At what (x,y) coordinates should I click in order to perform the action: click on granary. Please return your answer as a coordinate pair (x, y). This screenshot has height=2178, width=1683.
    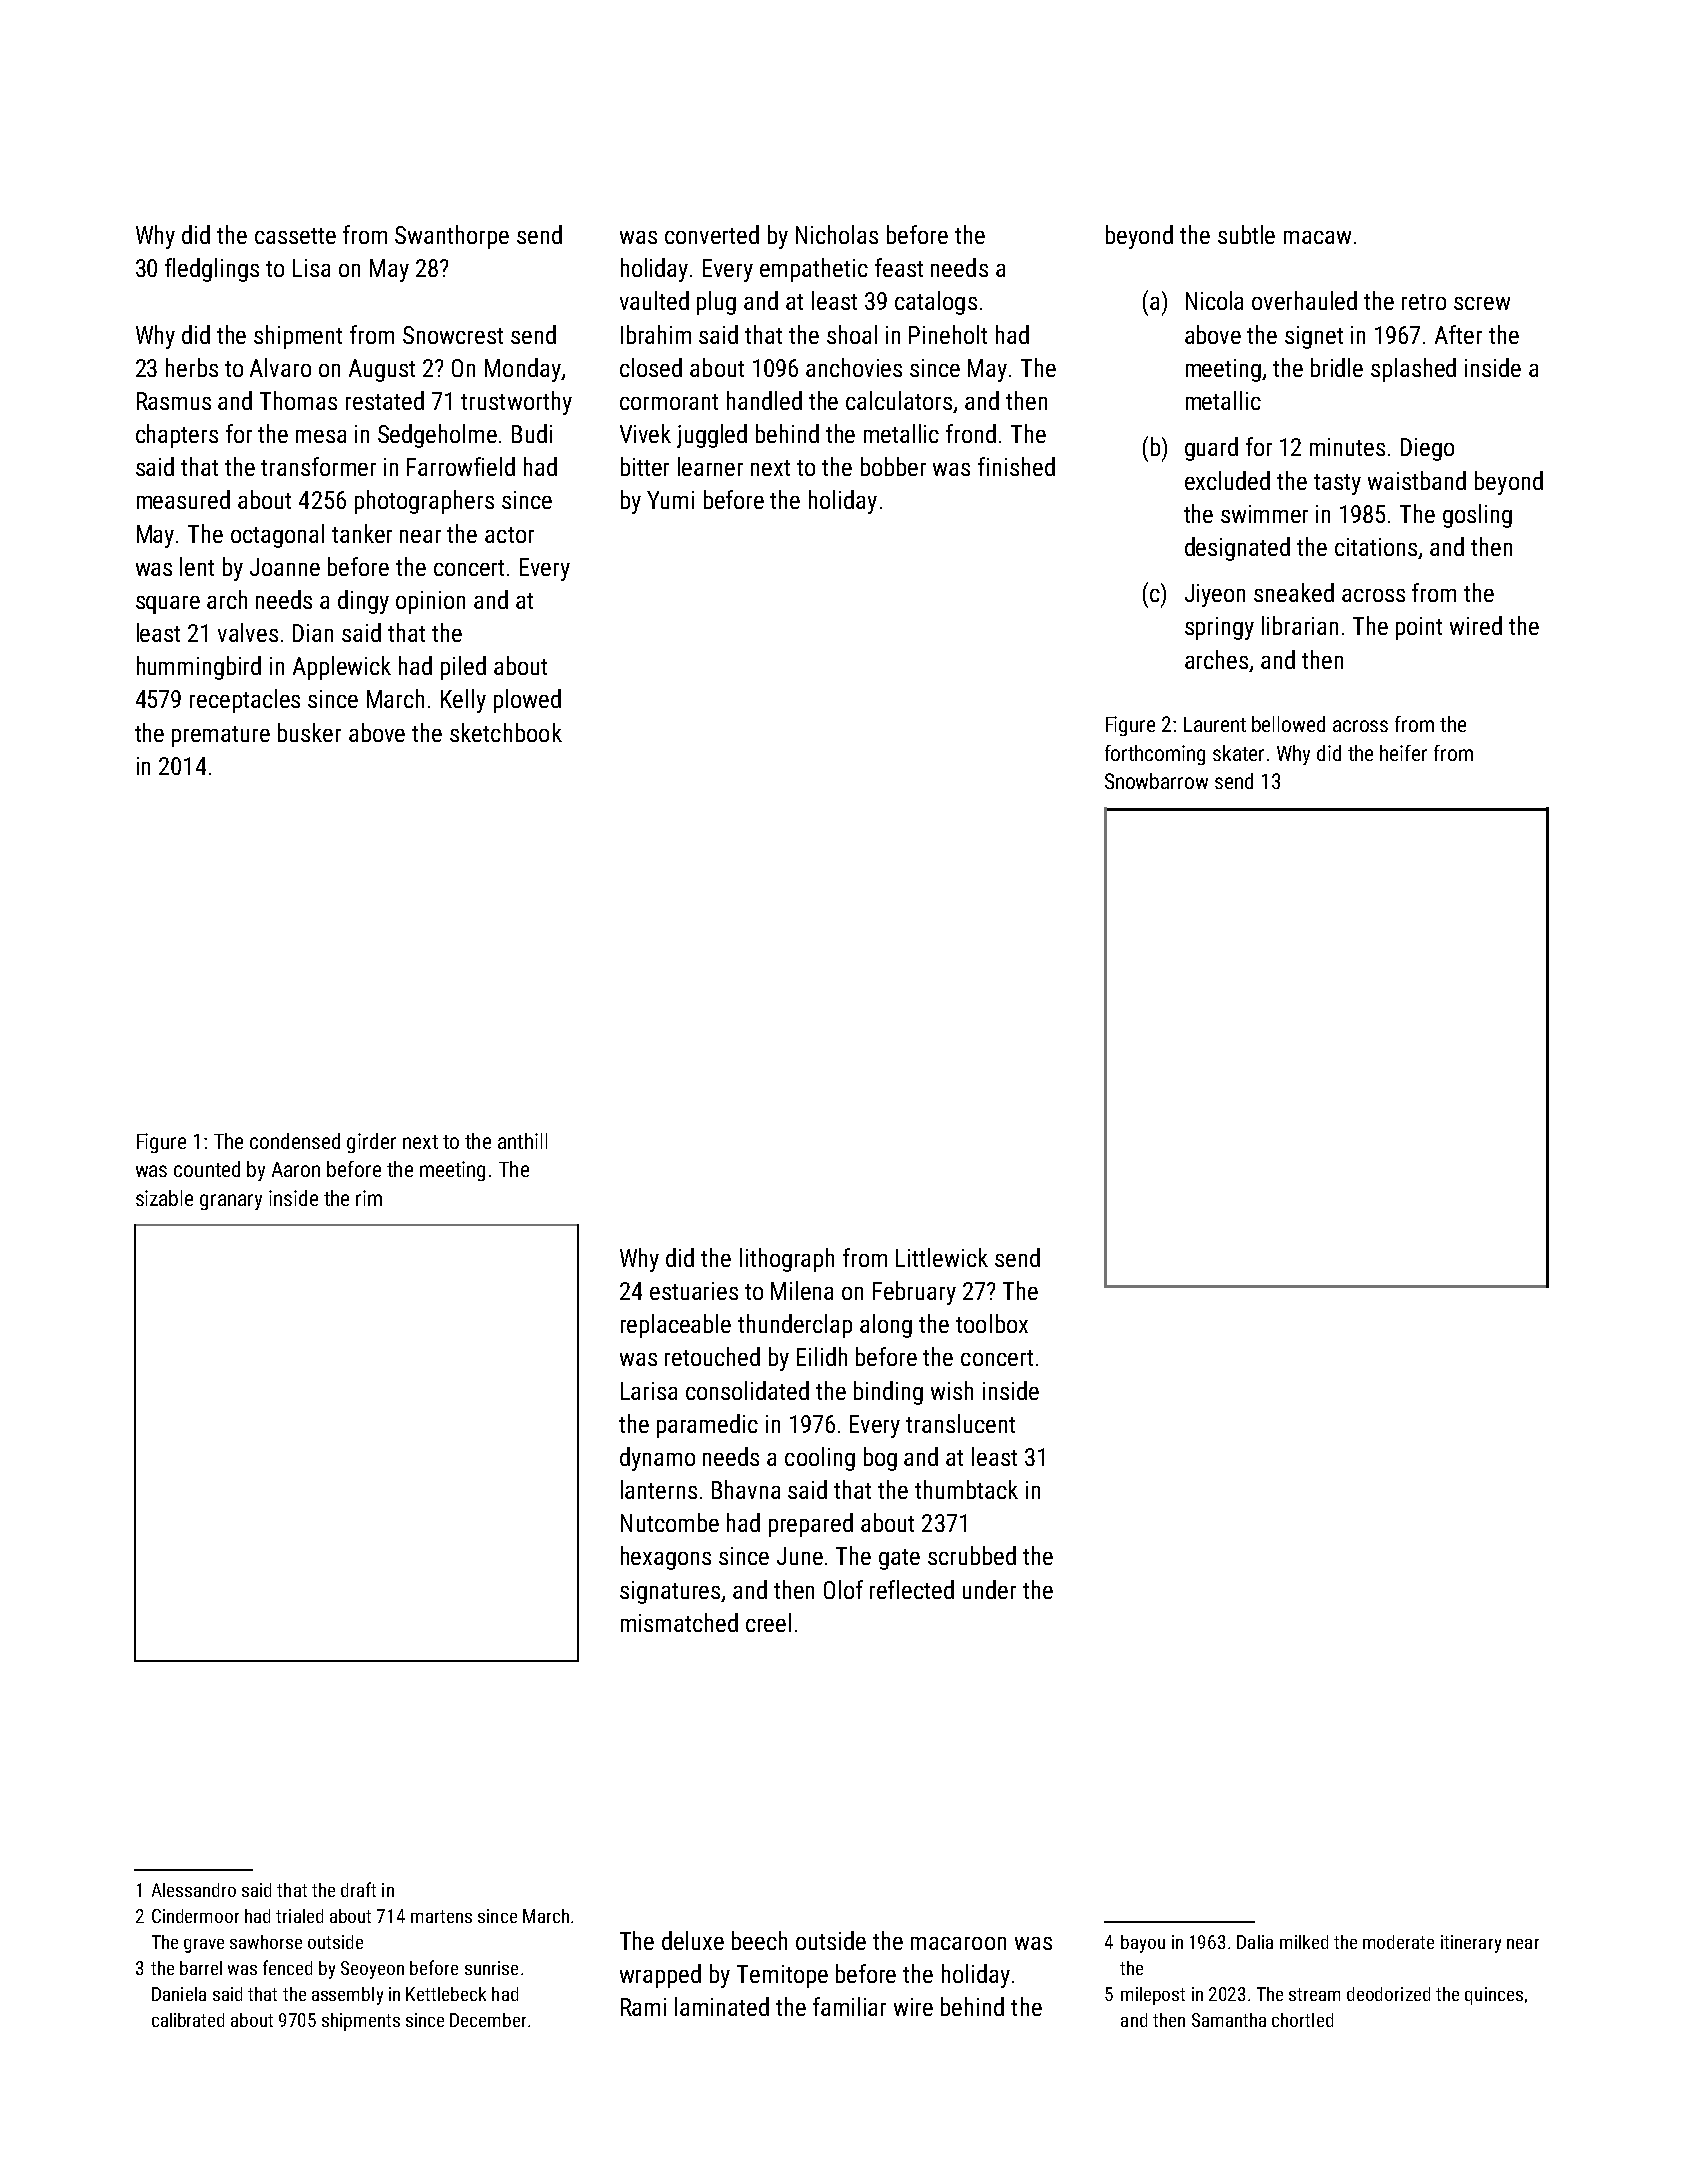
    Looking at the image, I should click on (231, 1202).
